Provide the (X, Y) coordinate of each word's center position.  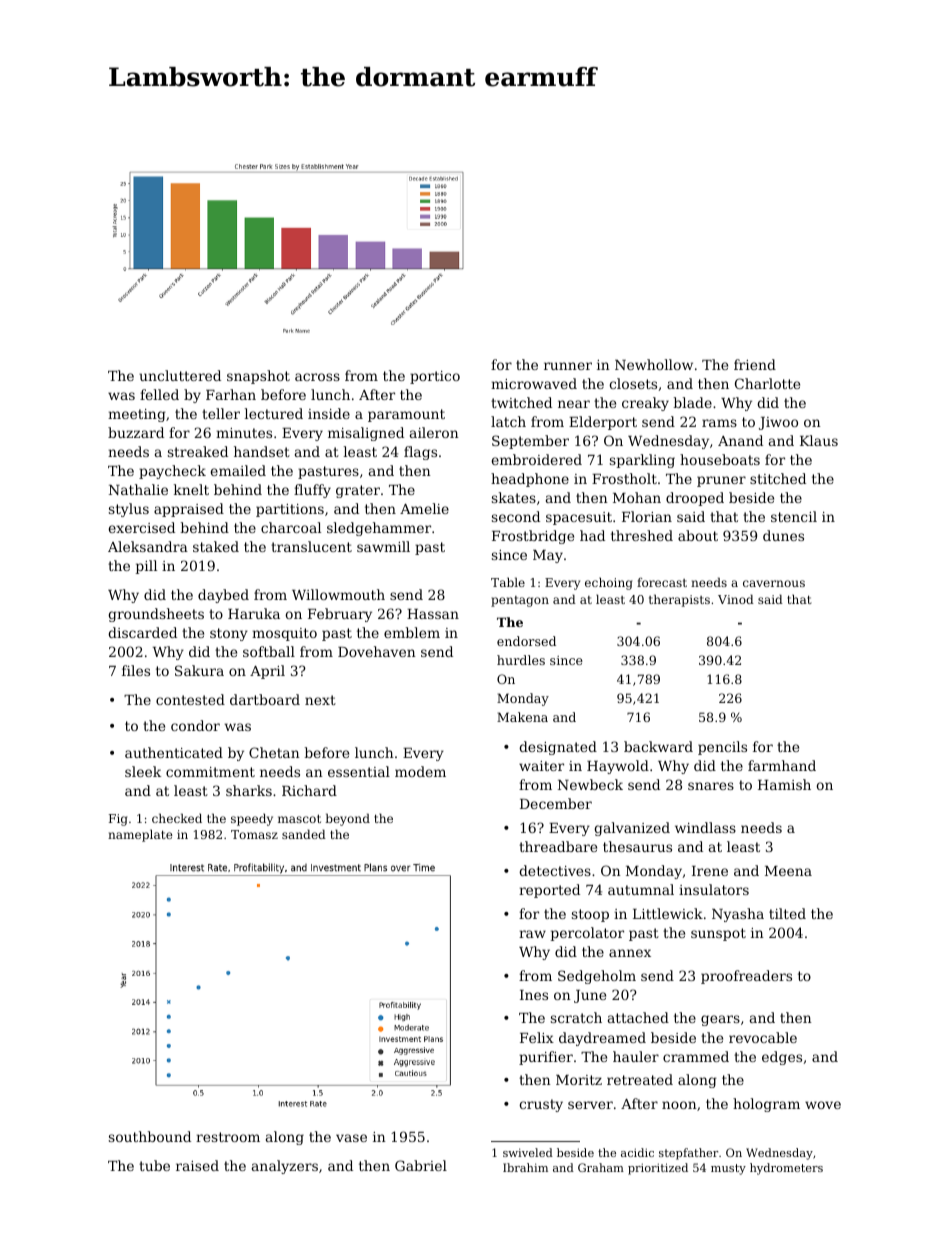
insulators (714, 889)
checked (177, 818)
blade (693, 402)
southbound (150, 1136)
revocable (763, 1037)
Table (508, 582)
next (320, 700)
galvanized (632, 829)
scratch (576, 1017)
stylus (129, 510)
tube (154, 1165)
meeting (137, 415)
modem (420, 771)
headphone (530, 480)
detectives (555, 870)
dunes (783, 535)
